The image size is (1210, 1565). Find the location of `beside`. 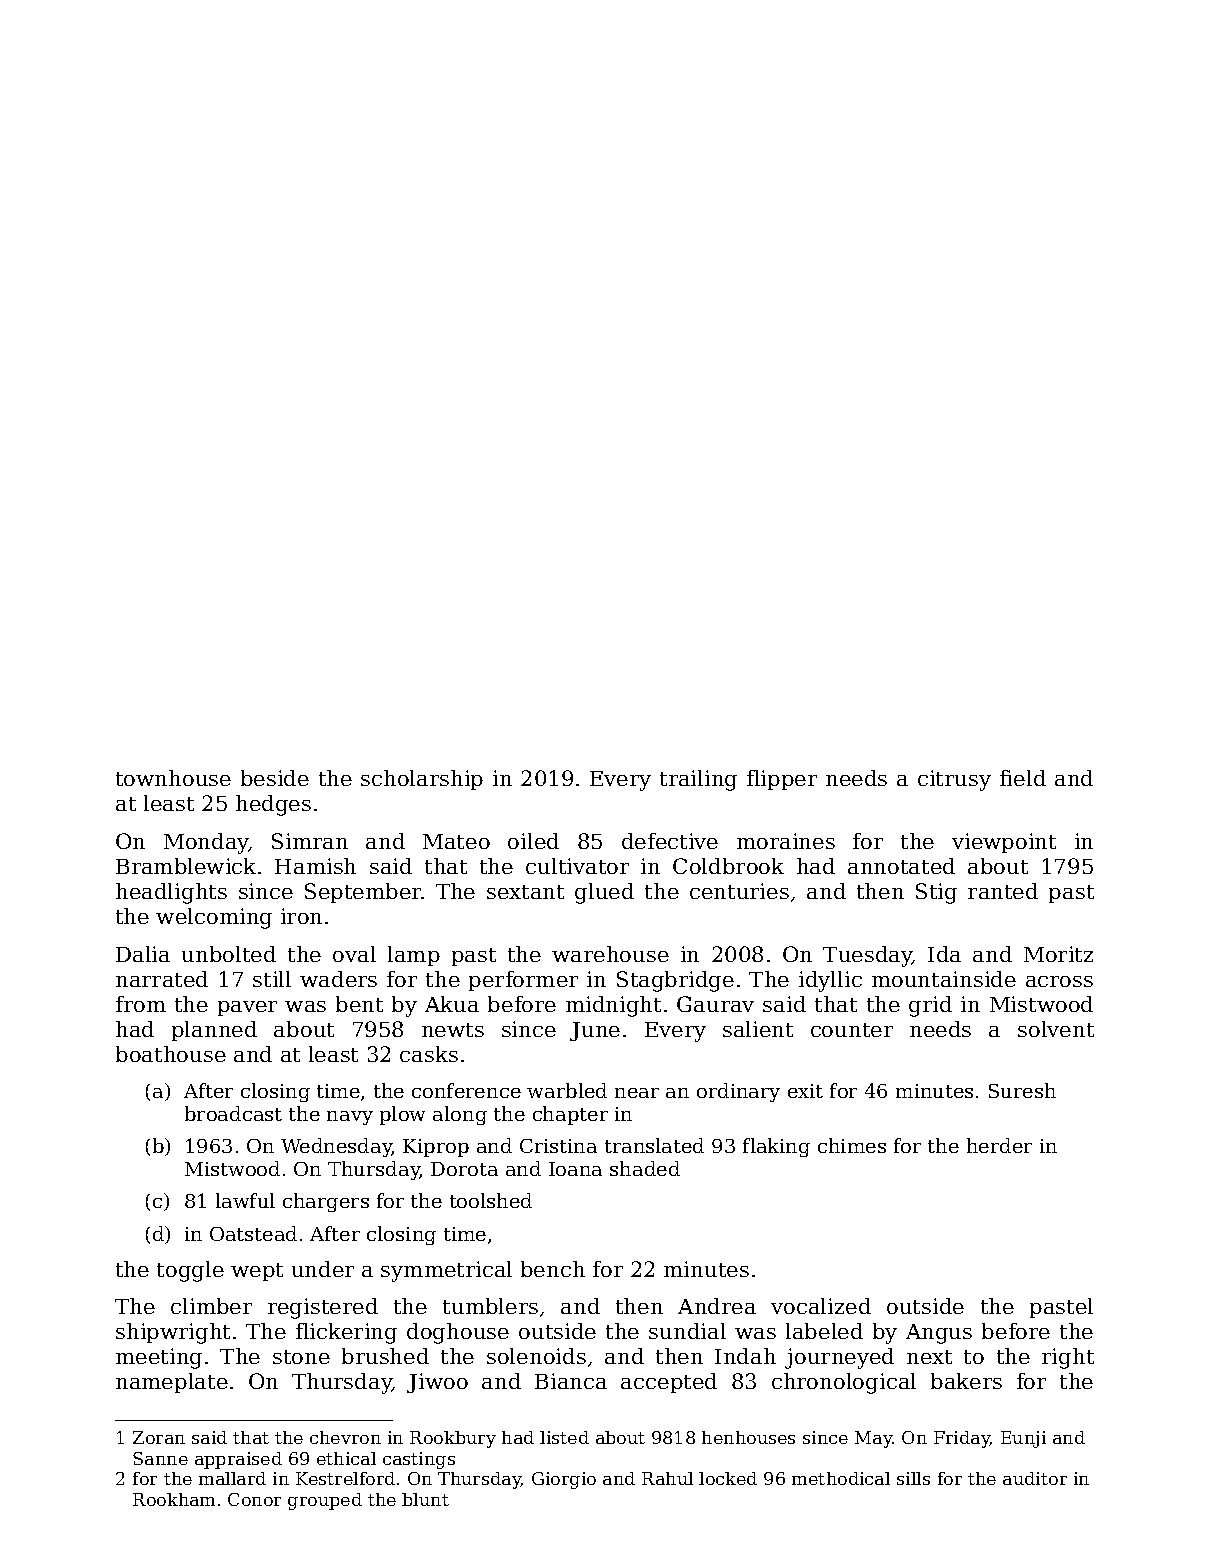

beside is located at coordinates (275, 778).
